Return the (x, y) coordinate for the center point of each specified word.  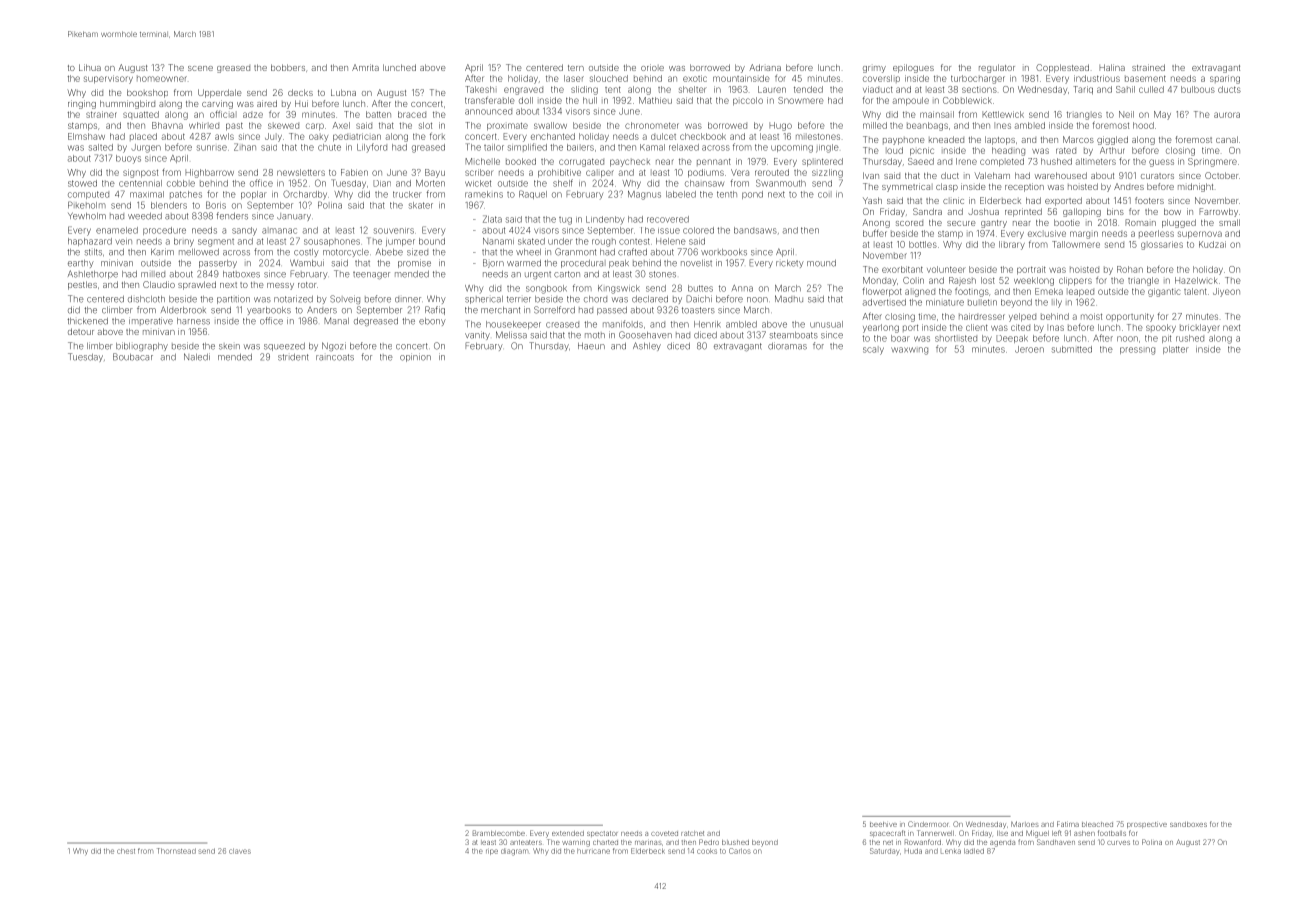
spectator (602, 834)
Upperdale (219, 93)
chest (126, 851)
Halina (1112, 67)
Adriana (765, 67)
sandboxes (1188, 824)
